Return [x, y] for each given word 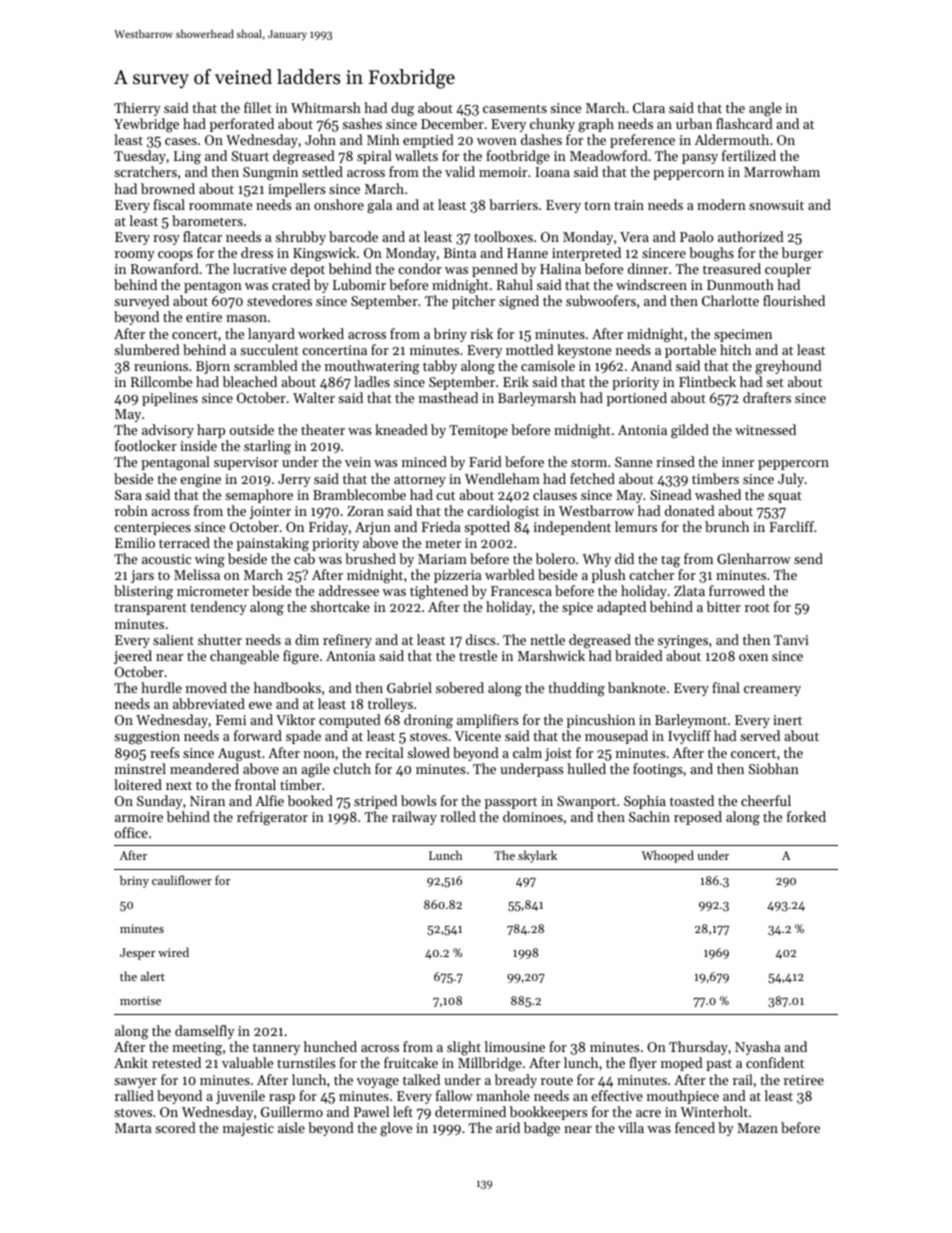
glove [396, 1129]
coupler [788, 270]
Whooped [667, 856]
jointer [270, 512]
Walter [314, 397]
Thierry [137, 109]
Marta [133, 1128]
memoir [503, 172]
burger [802, 254]
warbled [510, 574]
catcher [651, 574]
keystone [584, 351]
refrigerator [272, 818]
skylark [537, 856]
